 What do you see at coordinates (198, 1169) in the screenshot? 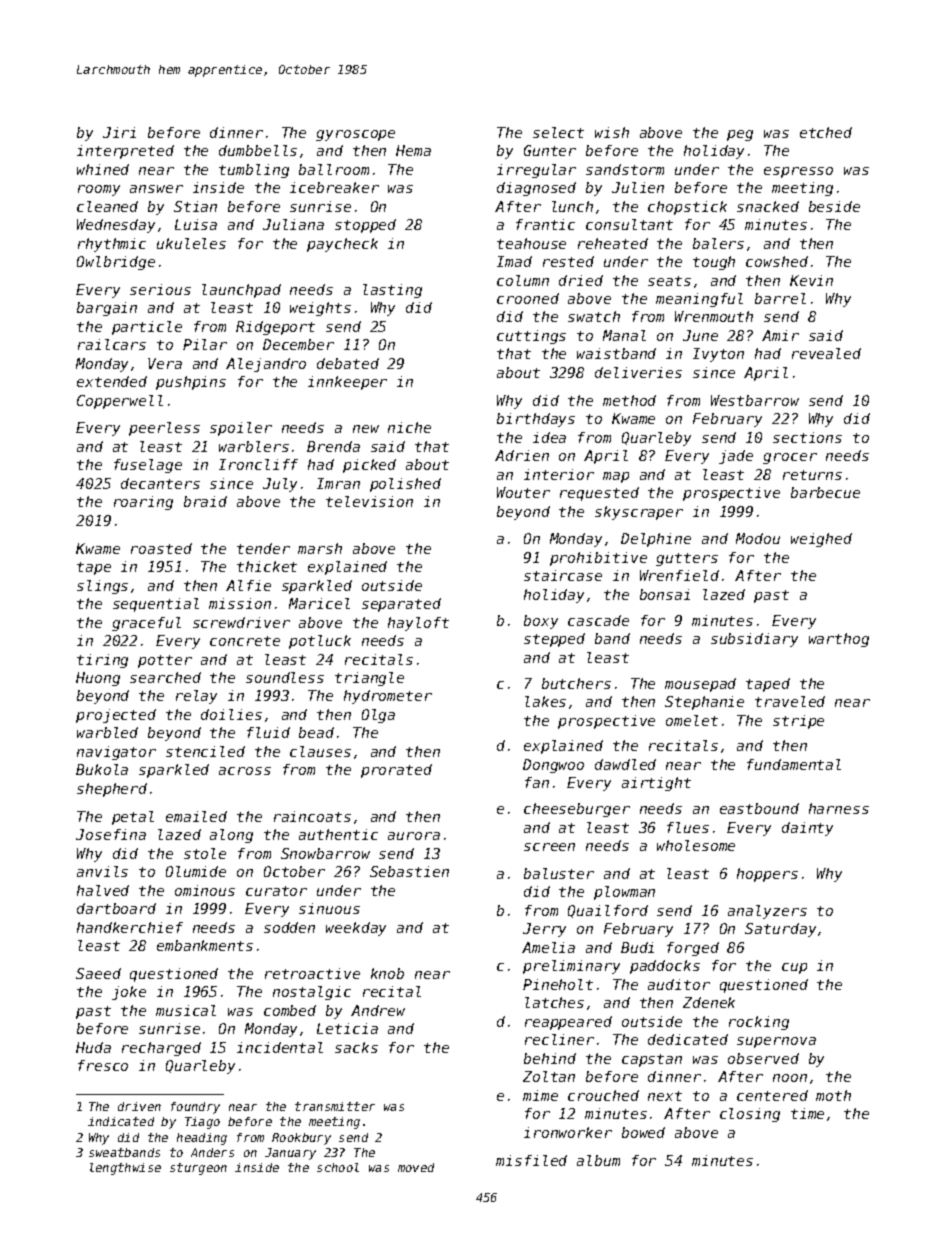
I see `sturgeon` at bounding box center [198, 1169].
